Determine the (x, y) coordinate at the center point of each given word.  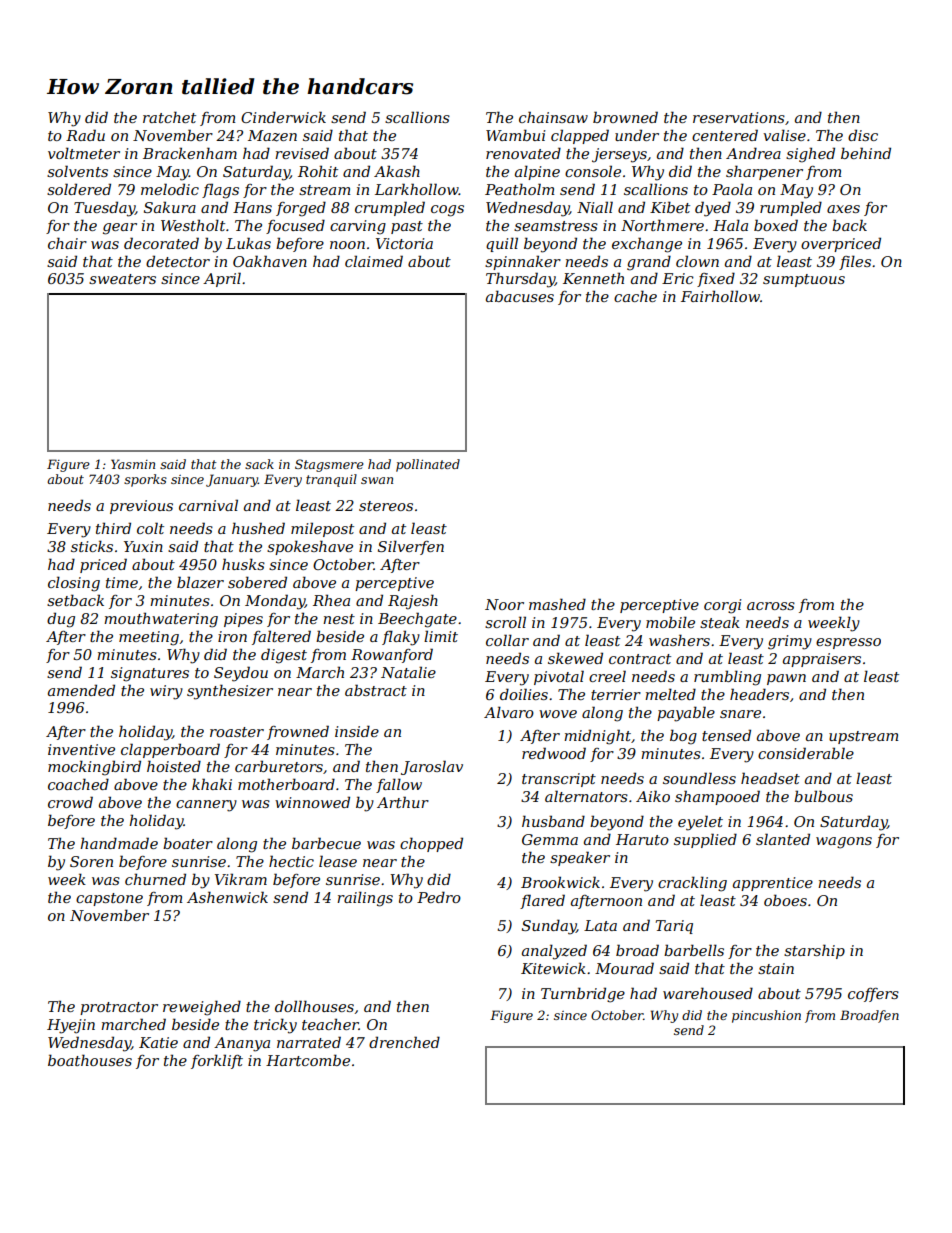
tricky (275, 1026)
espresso (848, 643)
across (771, 606)
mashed (557, 604)
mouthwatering (161, 620)
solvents (77, 171)
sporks (145, 480)
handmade (119, 843)
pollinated (428, 465)
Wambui (516, 135)
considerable (806, 753)
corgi (723, 606)
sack (259, 464)
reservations (739, 117)
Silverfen (411, 547)
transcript (559, 780)
